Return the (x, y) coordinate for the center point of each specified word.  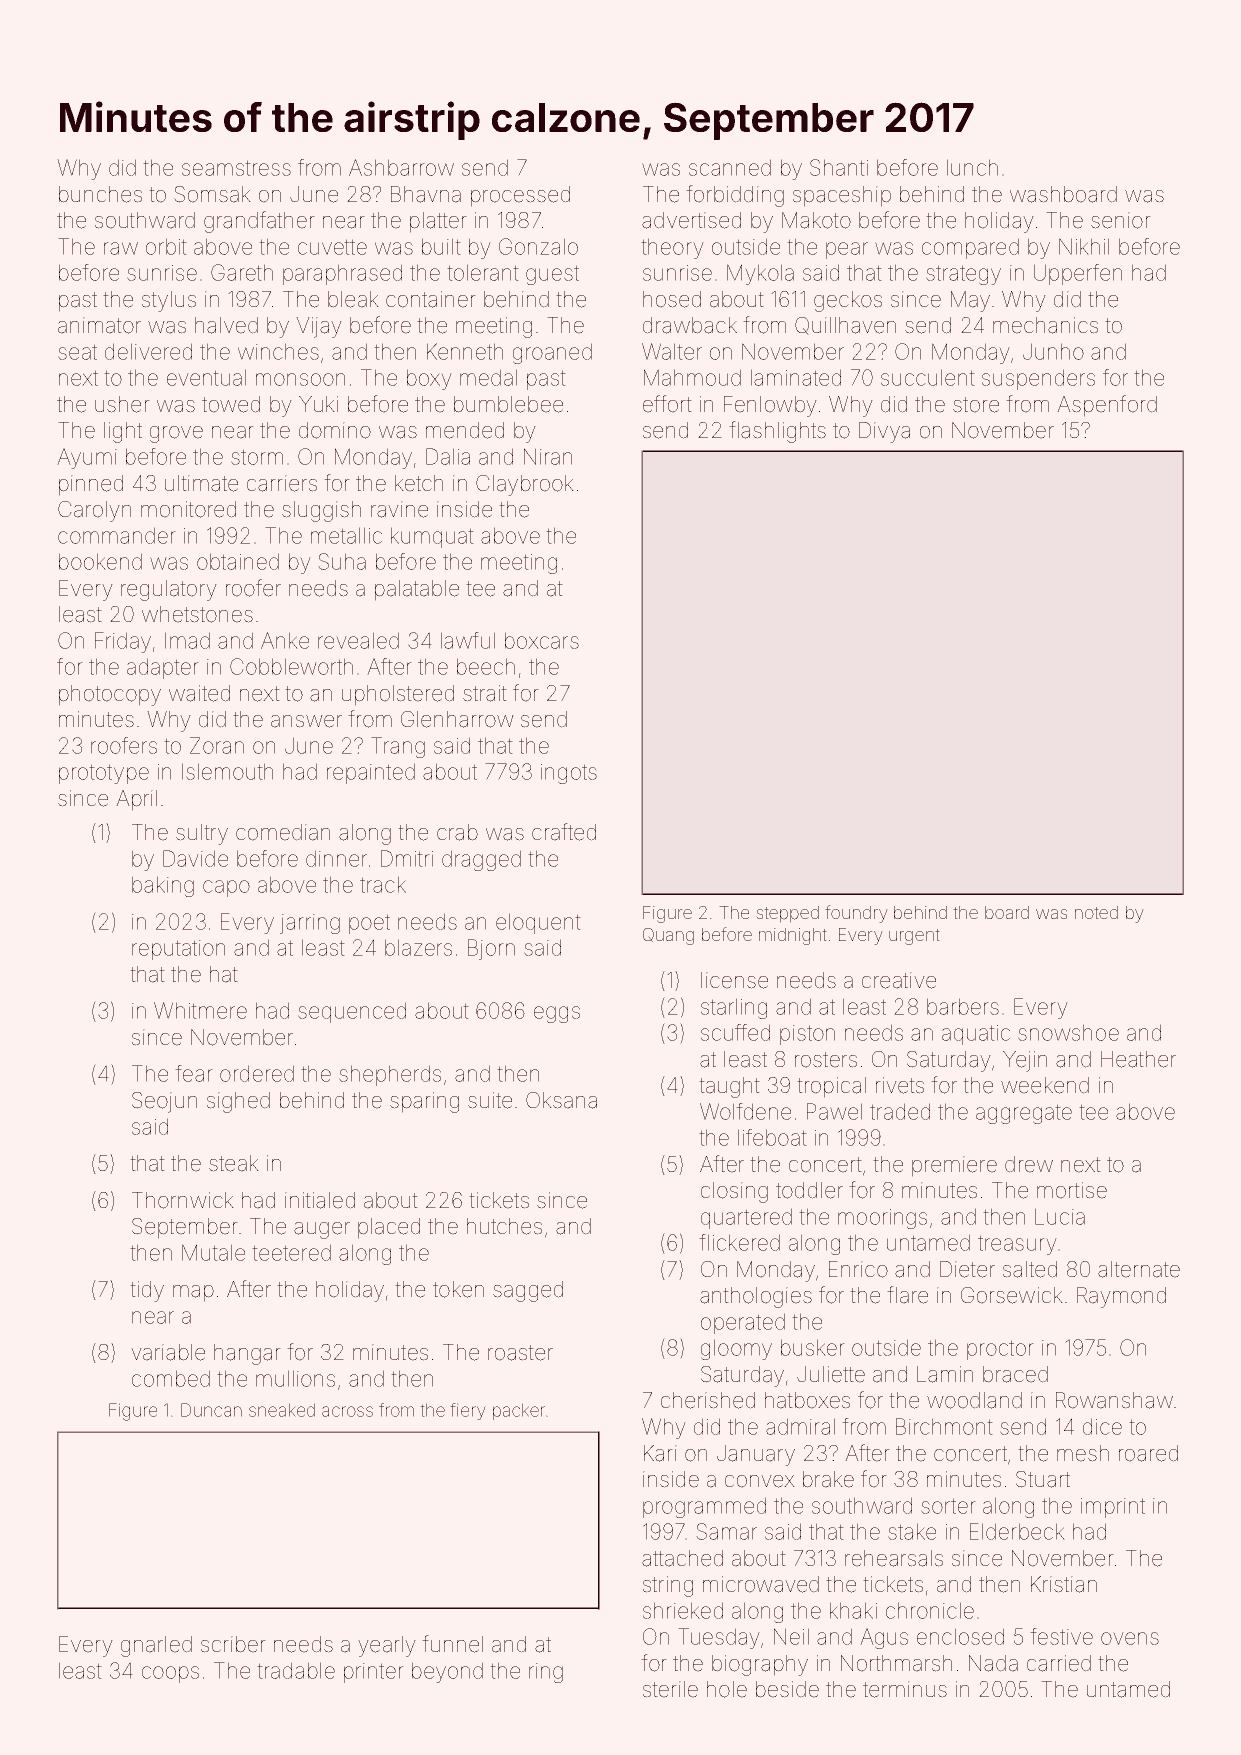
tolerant (483, 272)
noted (1096, 912)
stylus (169, 301)
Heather (1138, 1059)
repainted (371, 773)
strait (485, 693)
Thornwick (183, 1200)
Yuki (318, 404)
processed (520, 196)
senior (1121, 220)
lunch (972, 167)
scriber (233, 1644)
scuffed (735, 1032)
